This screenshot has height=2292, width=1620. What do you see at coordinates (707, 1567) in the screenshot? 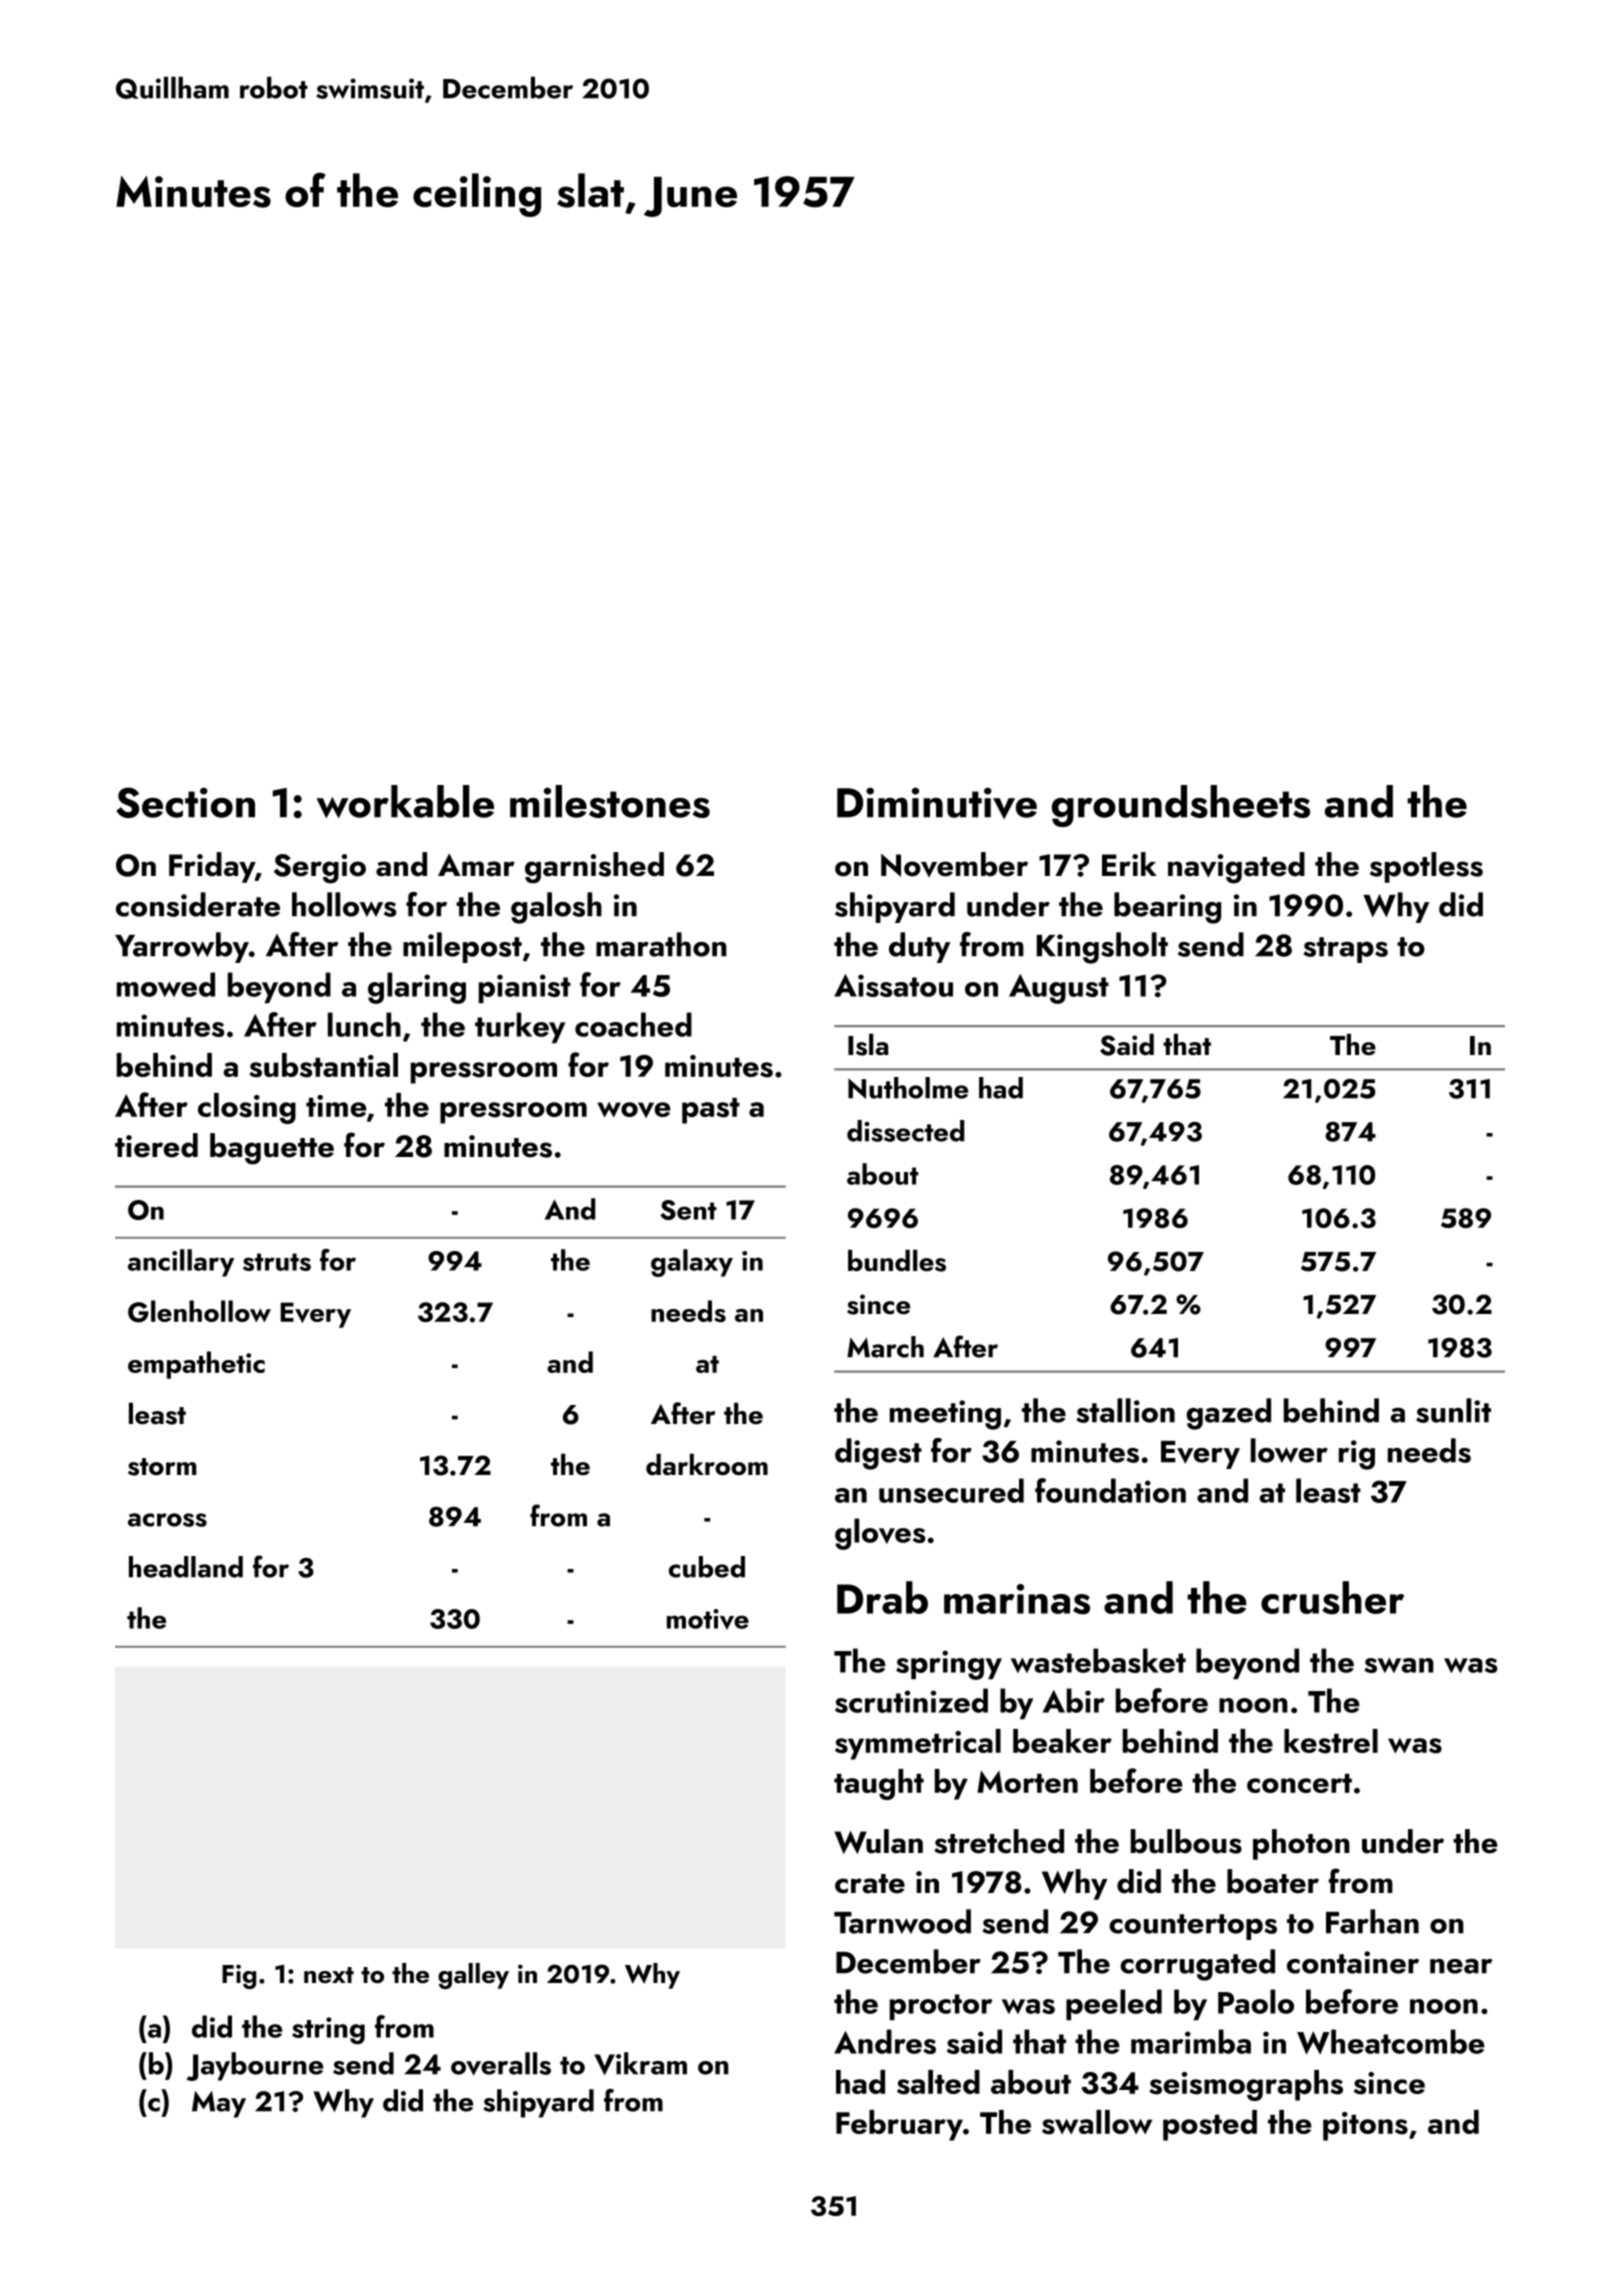
I see `cubed` at bounding box center [707, 1567].
